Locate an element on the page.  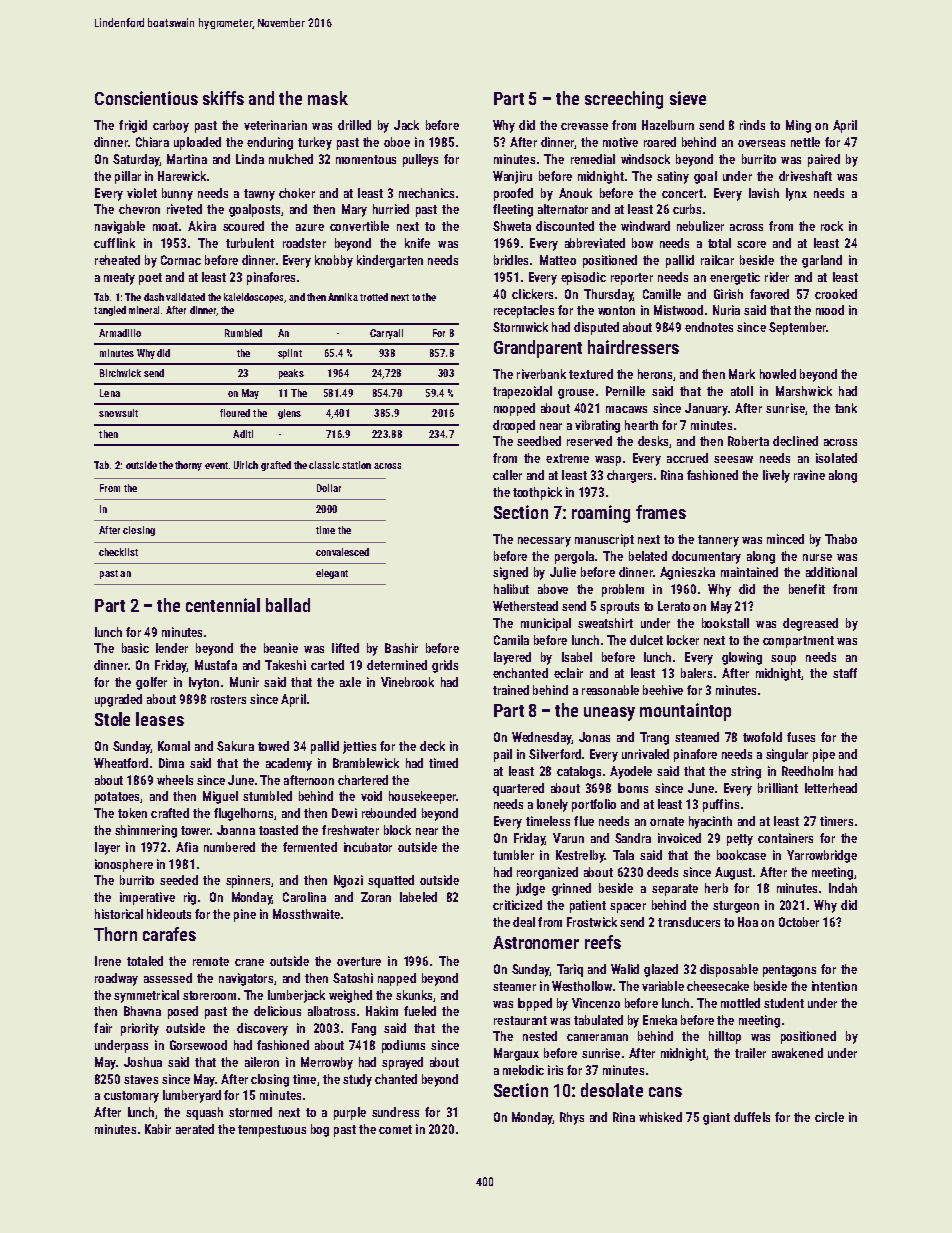
Emeka is located at coordinates (660, 1020).
